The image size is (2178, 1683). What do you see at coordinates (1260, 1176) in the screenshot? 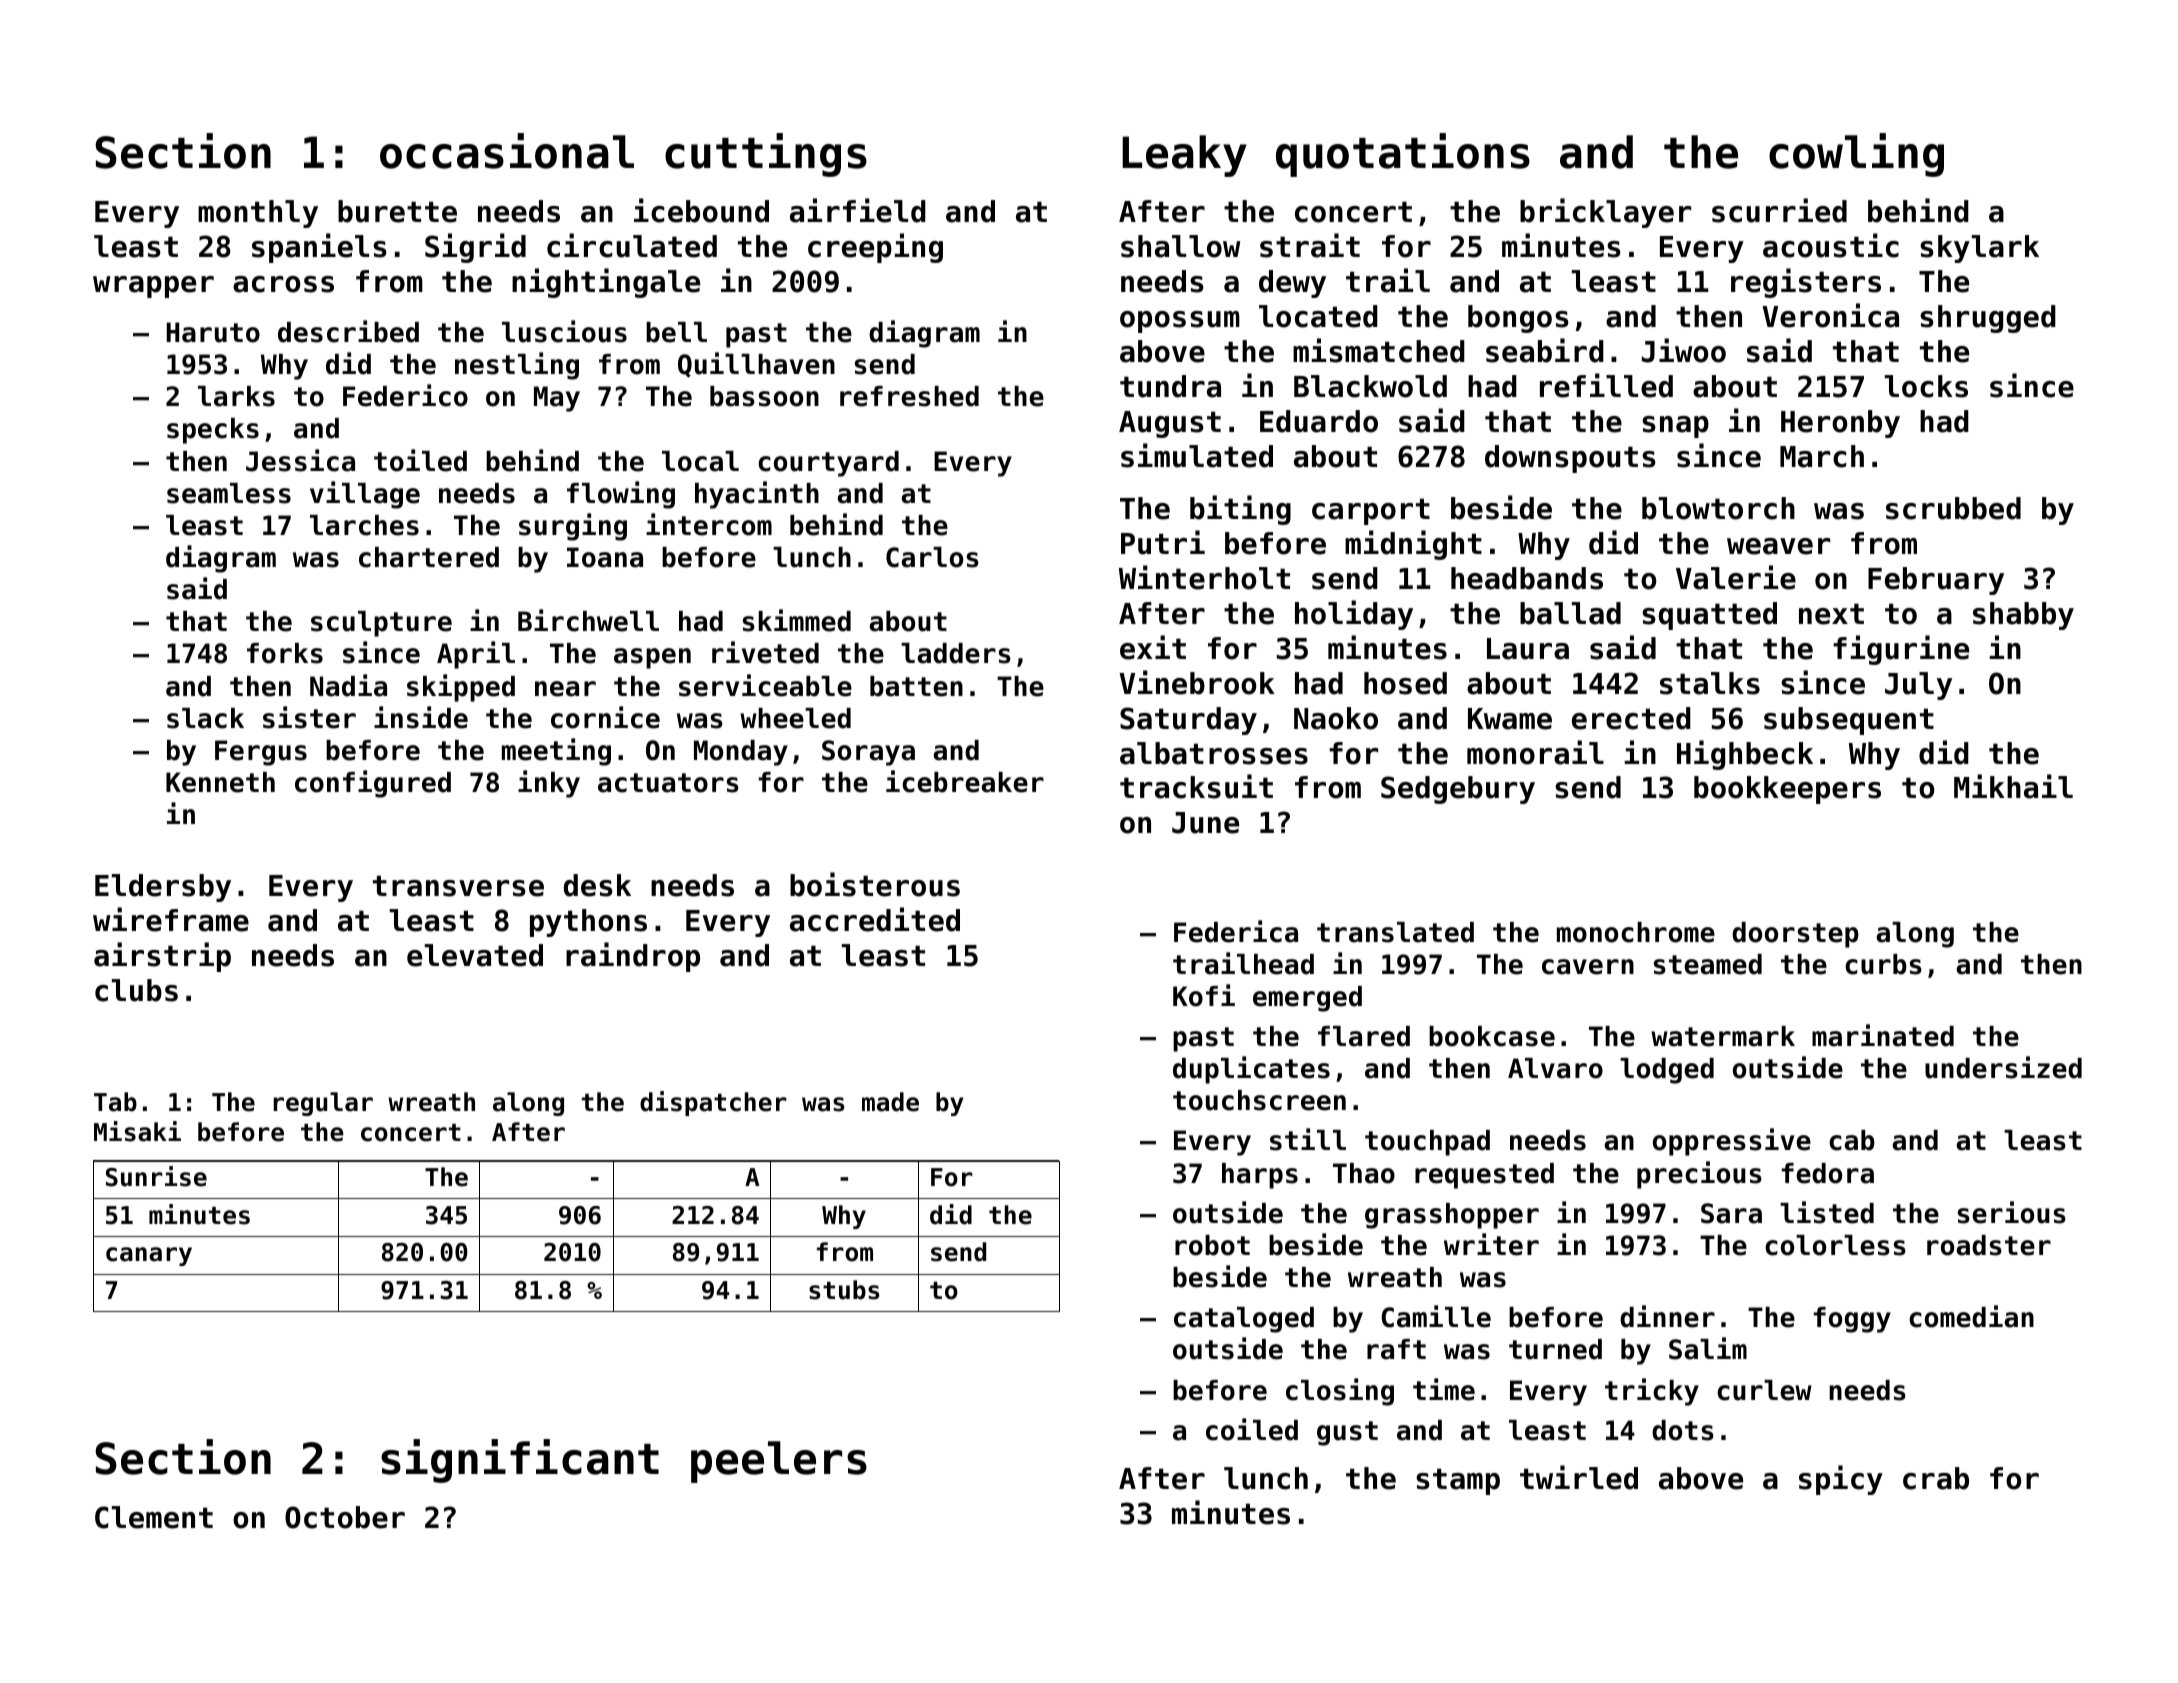
I see `harps` at bounding box center [1260, 1176].
